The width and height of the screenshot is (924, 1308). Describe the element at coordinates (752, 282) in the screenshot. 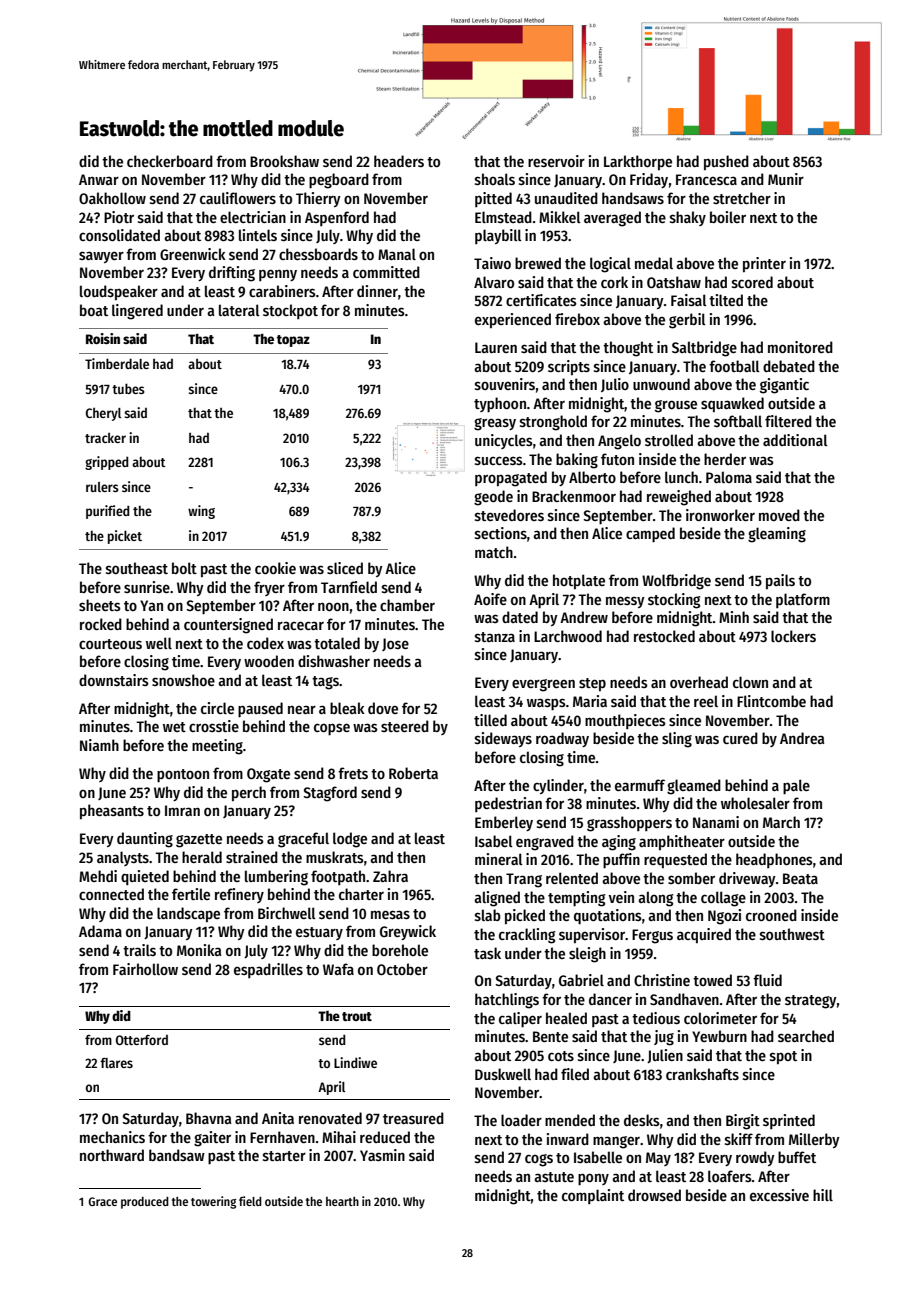

I see `scored` at that location.
